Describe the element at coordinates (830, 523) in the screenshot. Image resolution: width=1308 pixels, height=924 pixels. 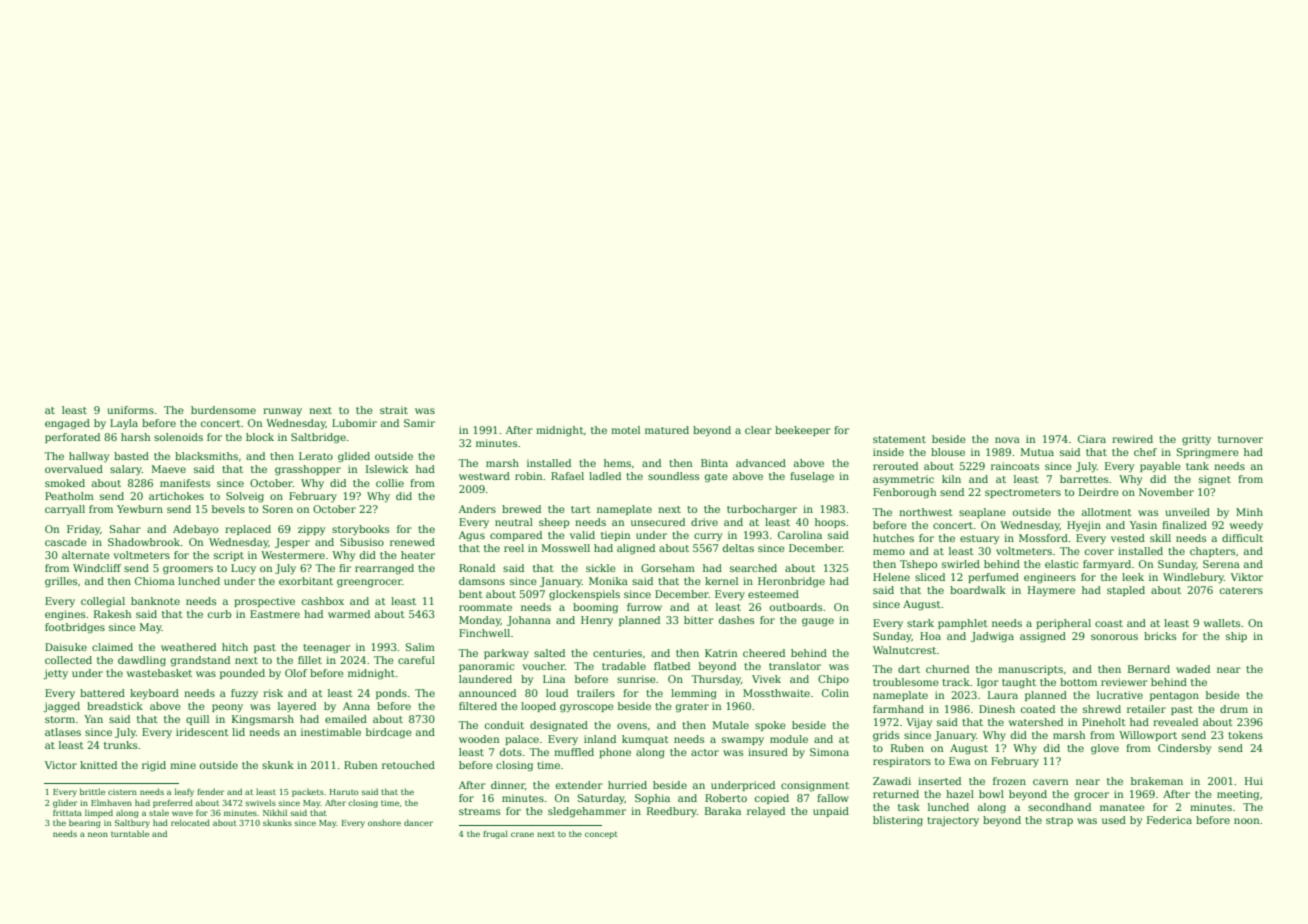
I see `hoops` at that location.
